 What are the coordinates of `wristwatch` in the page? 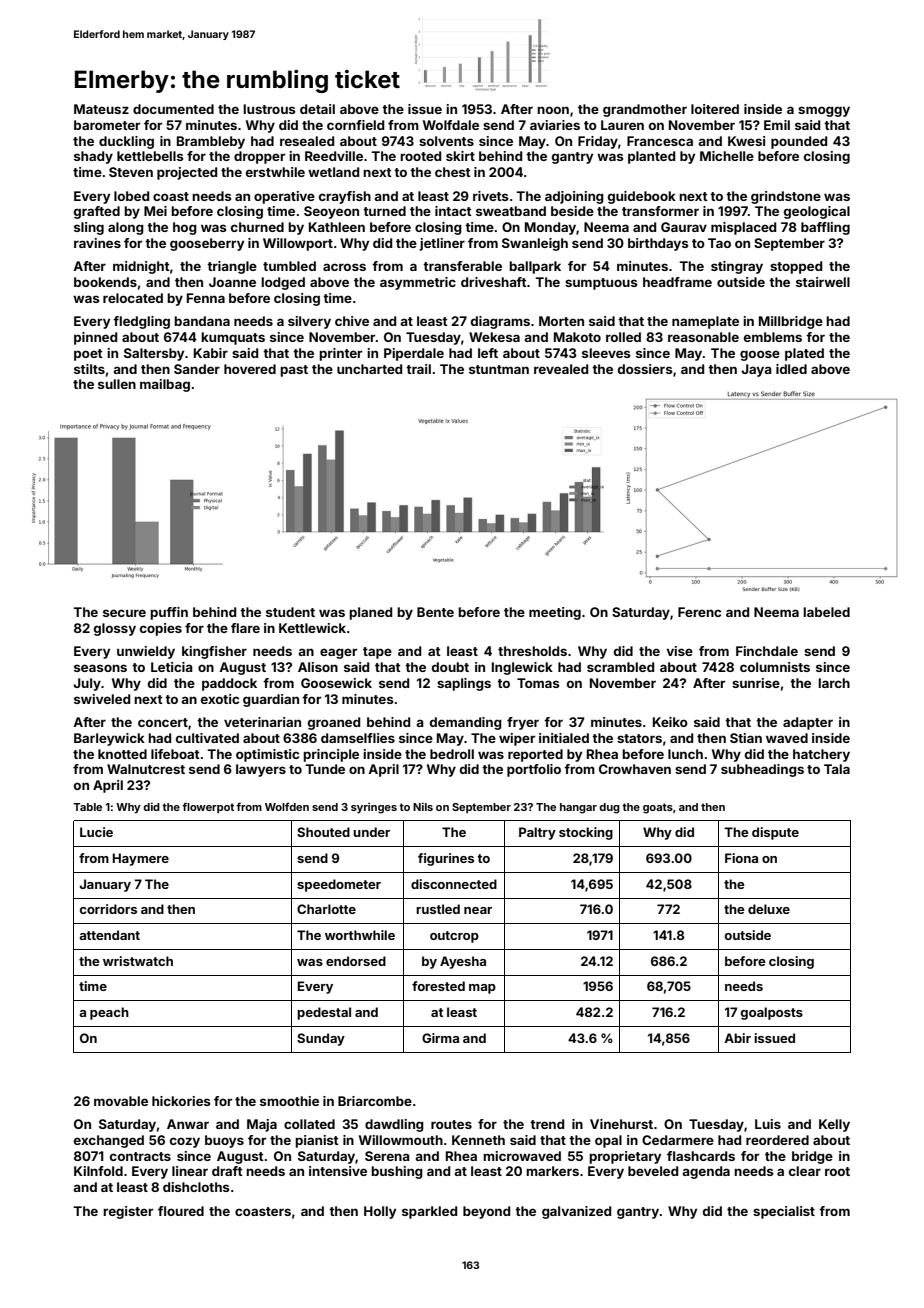 It's located at (138, 961).
